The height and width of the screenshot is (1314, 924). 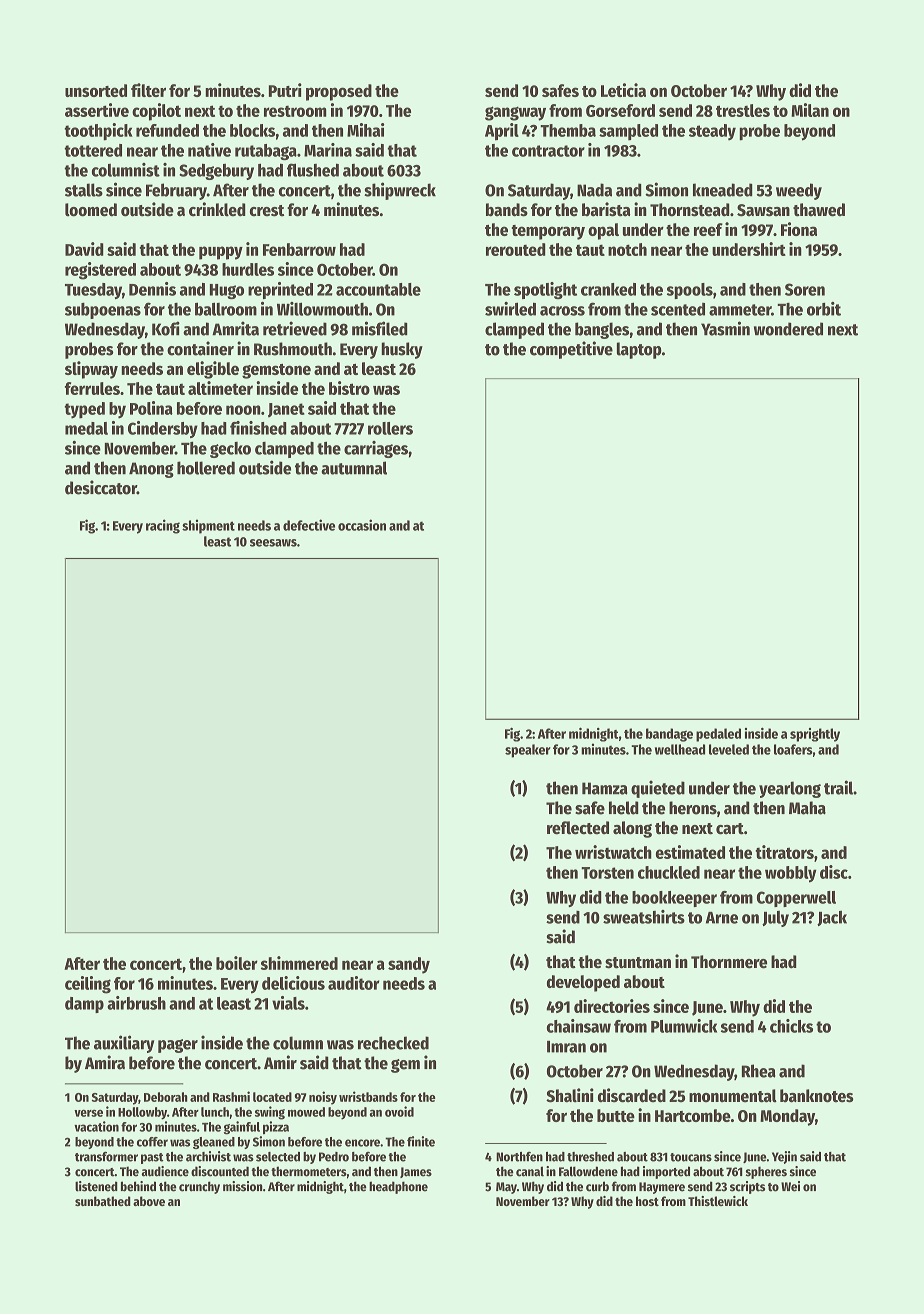 What do you see at coordinates (273, 543) in the screenshot?
I see `seesaws` at bounding box center [273, 543].
